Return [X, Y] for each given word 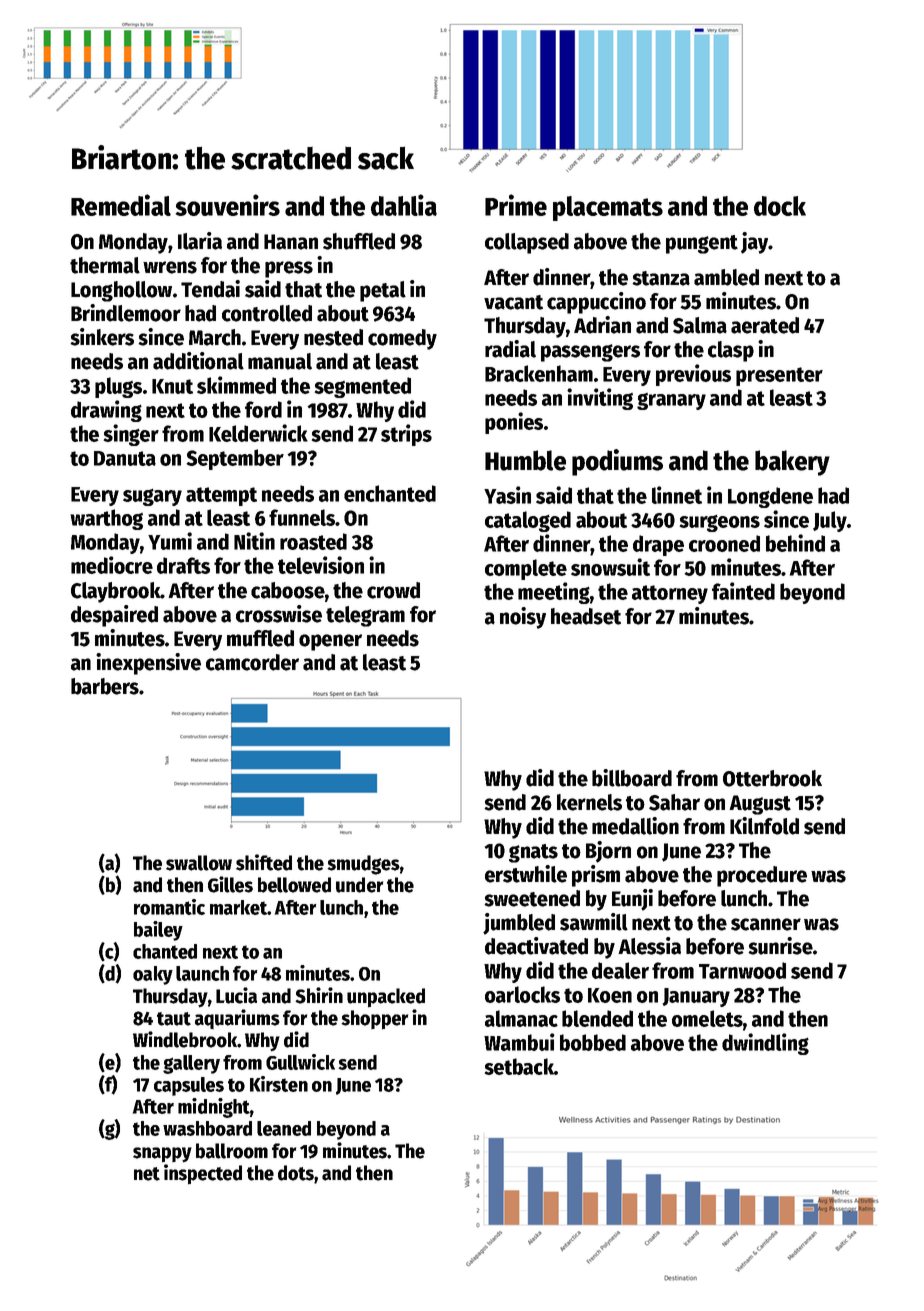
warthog [106, 519]
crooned [724, 543]
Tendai [210, 289]
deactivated [536, 946]
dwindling [765, 1044]
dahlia [404, 205]
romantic [169, 907]
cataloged [528, 521]
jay [755, 243]
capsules [189, 1086]
